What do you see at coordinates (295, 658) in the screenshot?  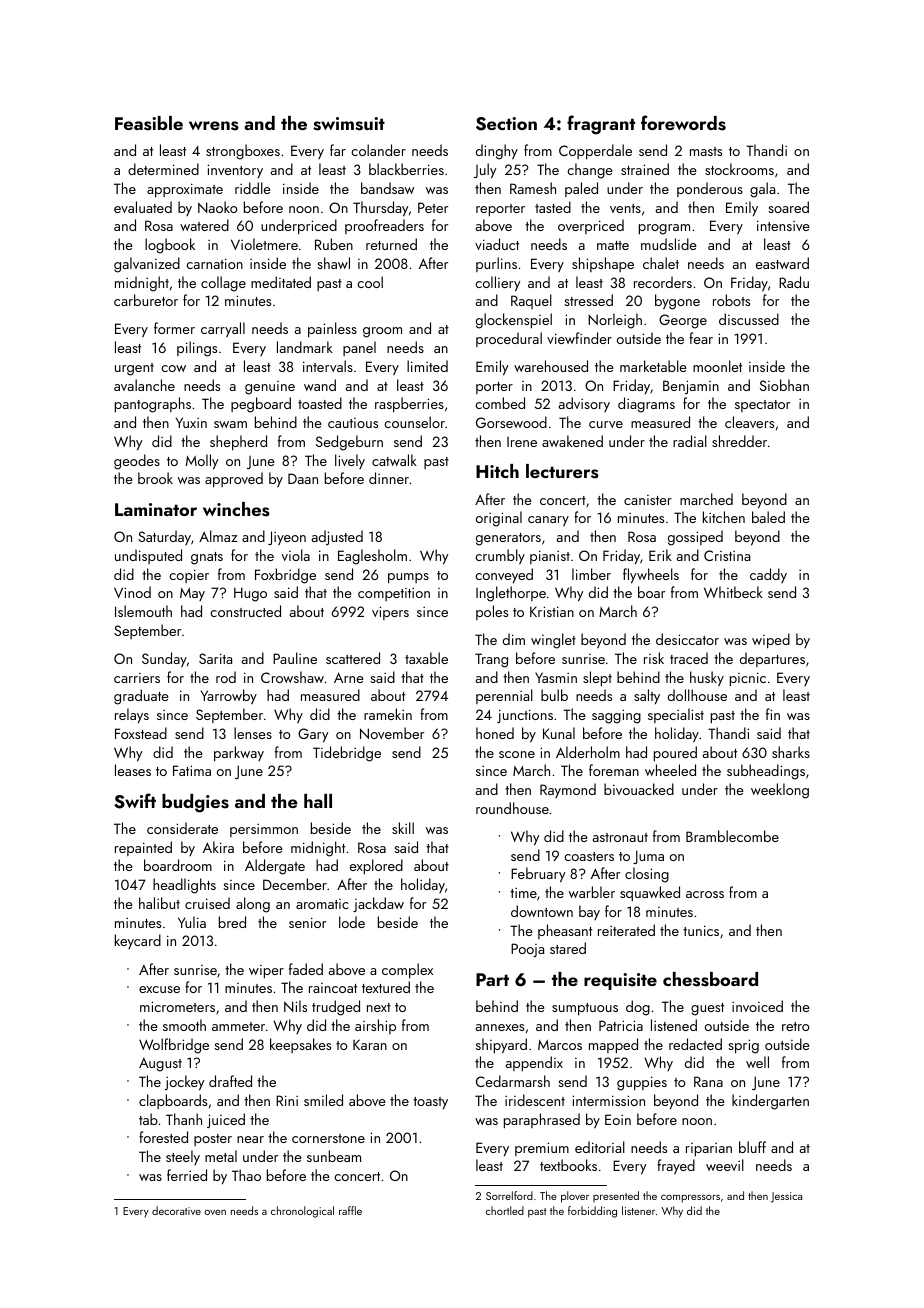 I see `Pauline` at bounding box center [295, 658].
